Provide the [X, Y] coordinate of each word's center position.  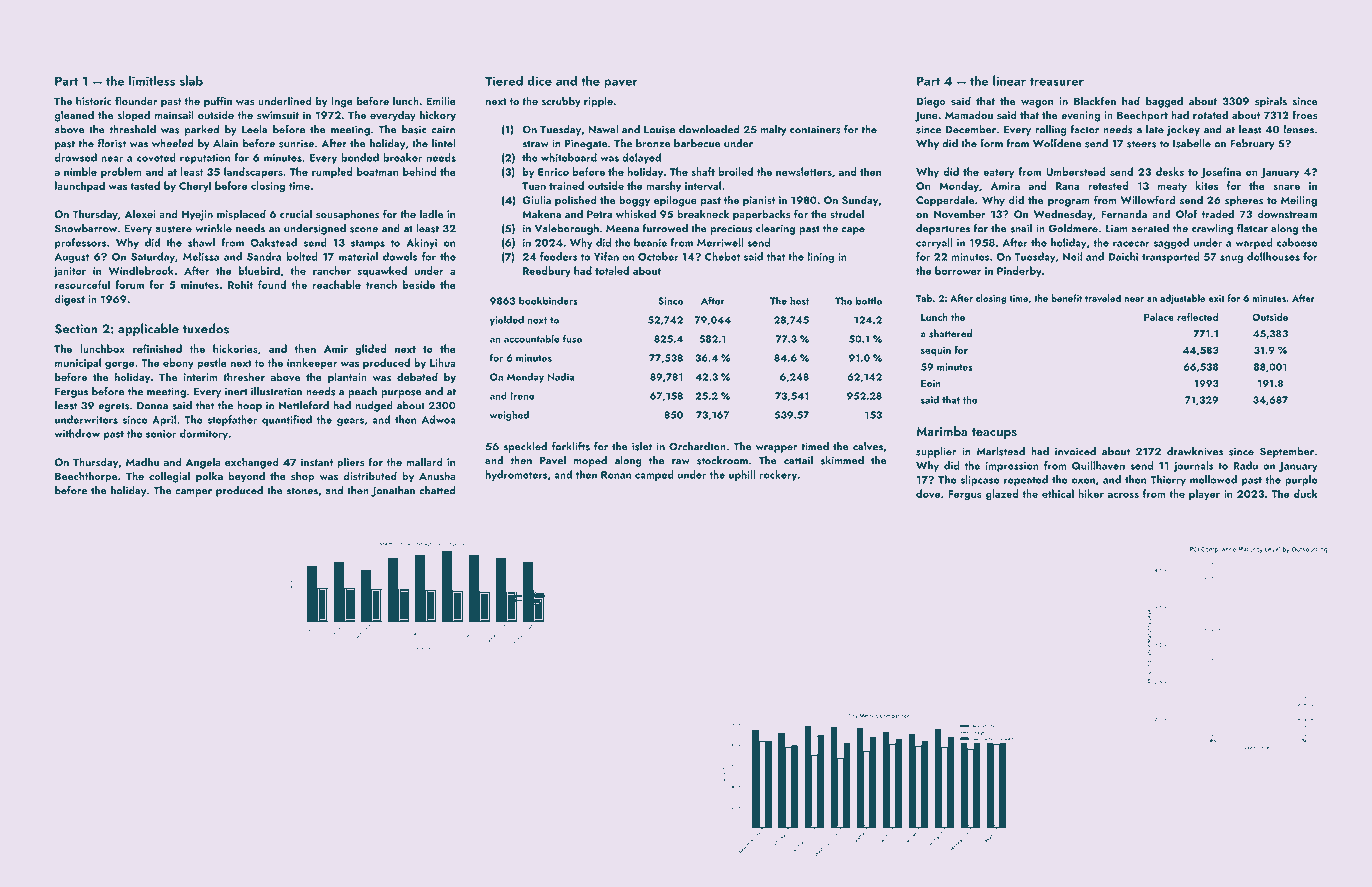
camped [654, 475]
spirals [1271, 102]
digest [69, 300]
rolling [1051, 130]
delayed [641, 158]
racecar [1131, 244]
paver [621, 84]
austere [173, 229]
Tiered [504, 80]
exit [1216, 298]
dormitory [204, 434]
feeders [559, 256]
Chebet [722, 256]
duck [1305, 493]
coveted [156, 157]
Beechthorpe [86, 477]
